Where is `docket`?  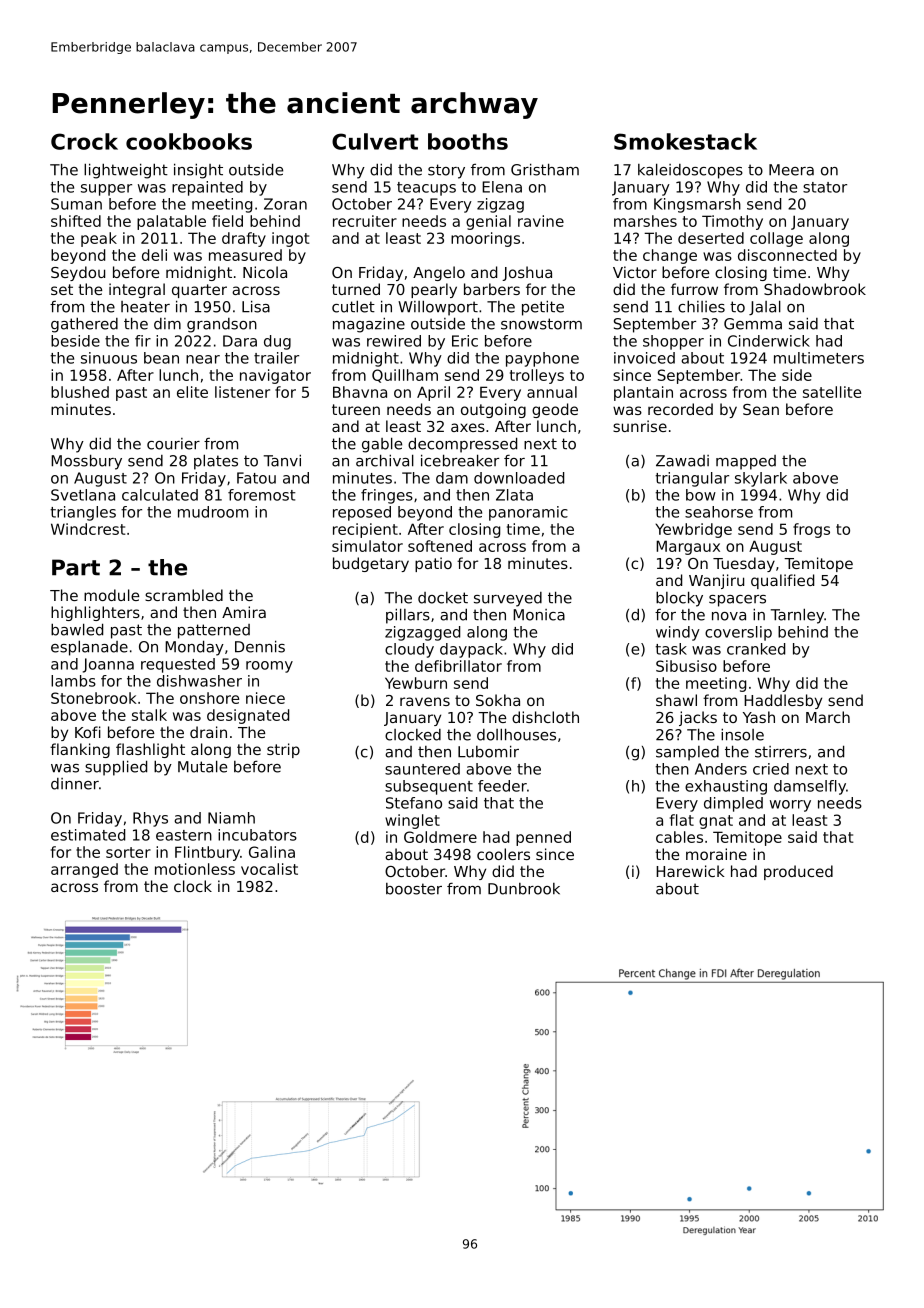 docket is located at coordinates (443, 598).
